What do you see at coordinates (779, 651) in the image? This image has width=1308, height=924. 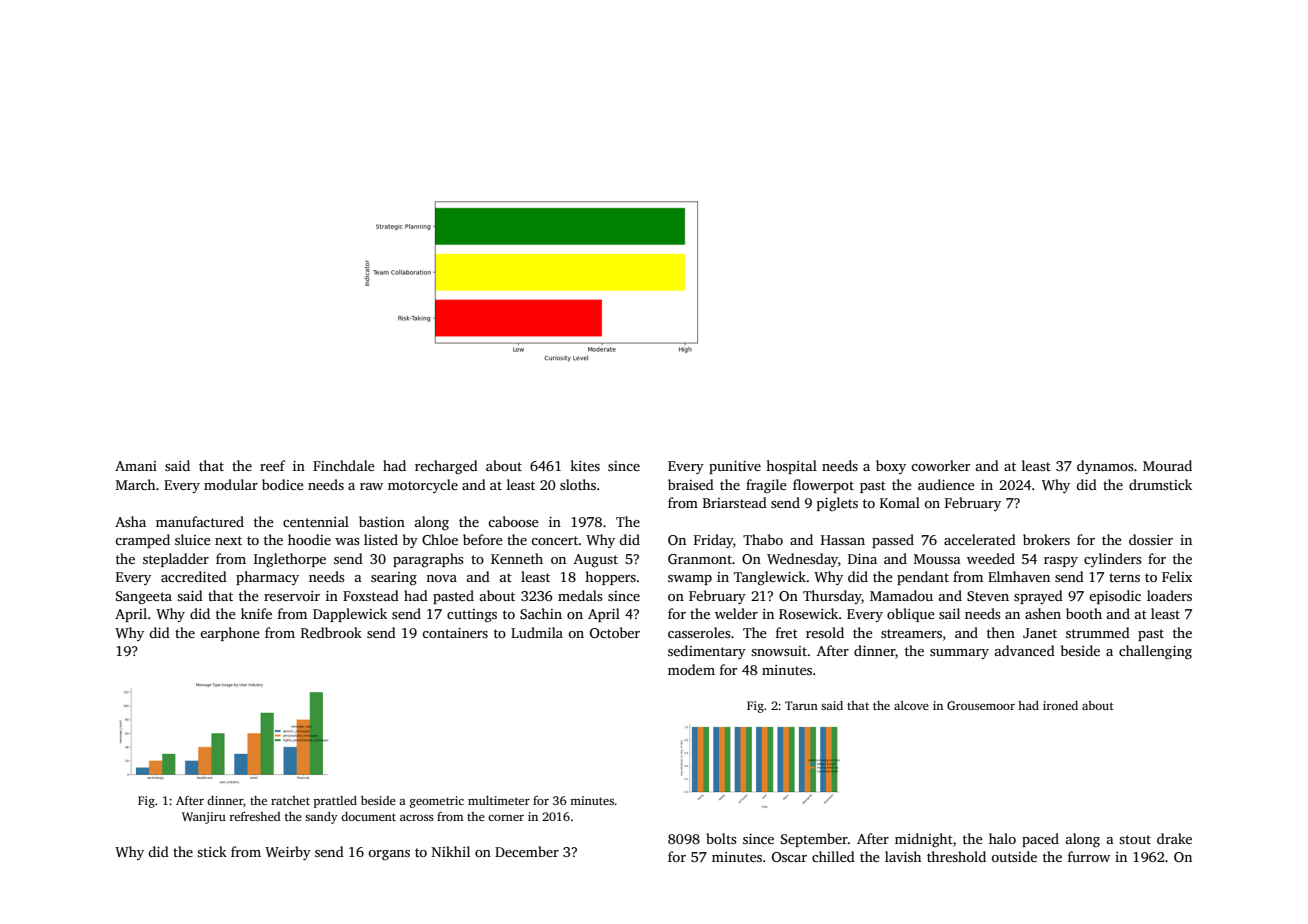 I see `snowsuit` at bounding box center [779, 651].
